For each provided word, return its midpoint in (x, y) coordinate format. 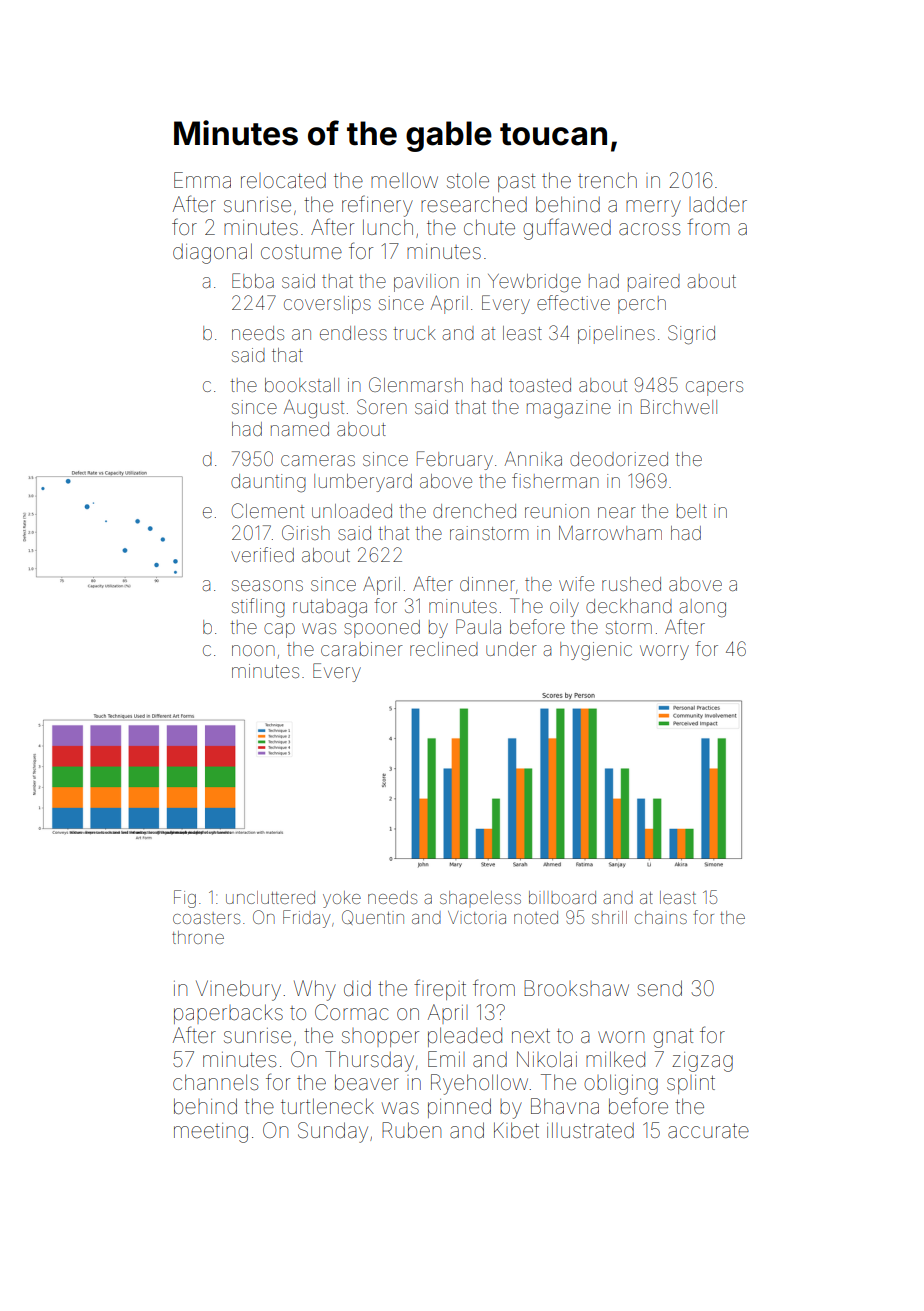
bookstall (302, 385)
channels (215, 1082)
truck (414, 333)
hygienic (596, 651)
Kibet (516, 1130)
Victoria (477, 917)
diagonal (212, 253)
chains (661, 917)
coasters (206, 918)
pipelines (616, 335)
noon (253, 650)
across (649, 229)
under (511, 649)
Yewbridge (534, 283)
